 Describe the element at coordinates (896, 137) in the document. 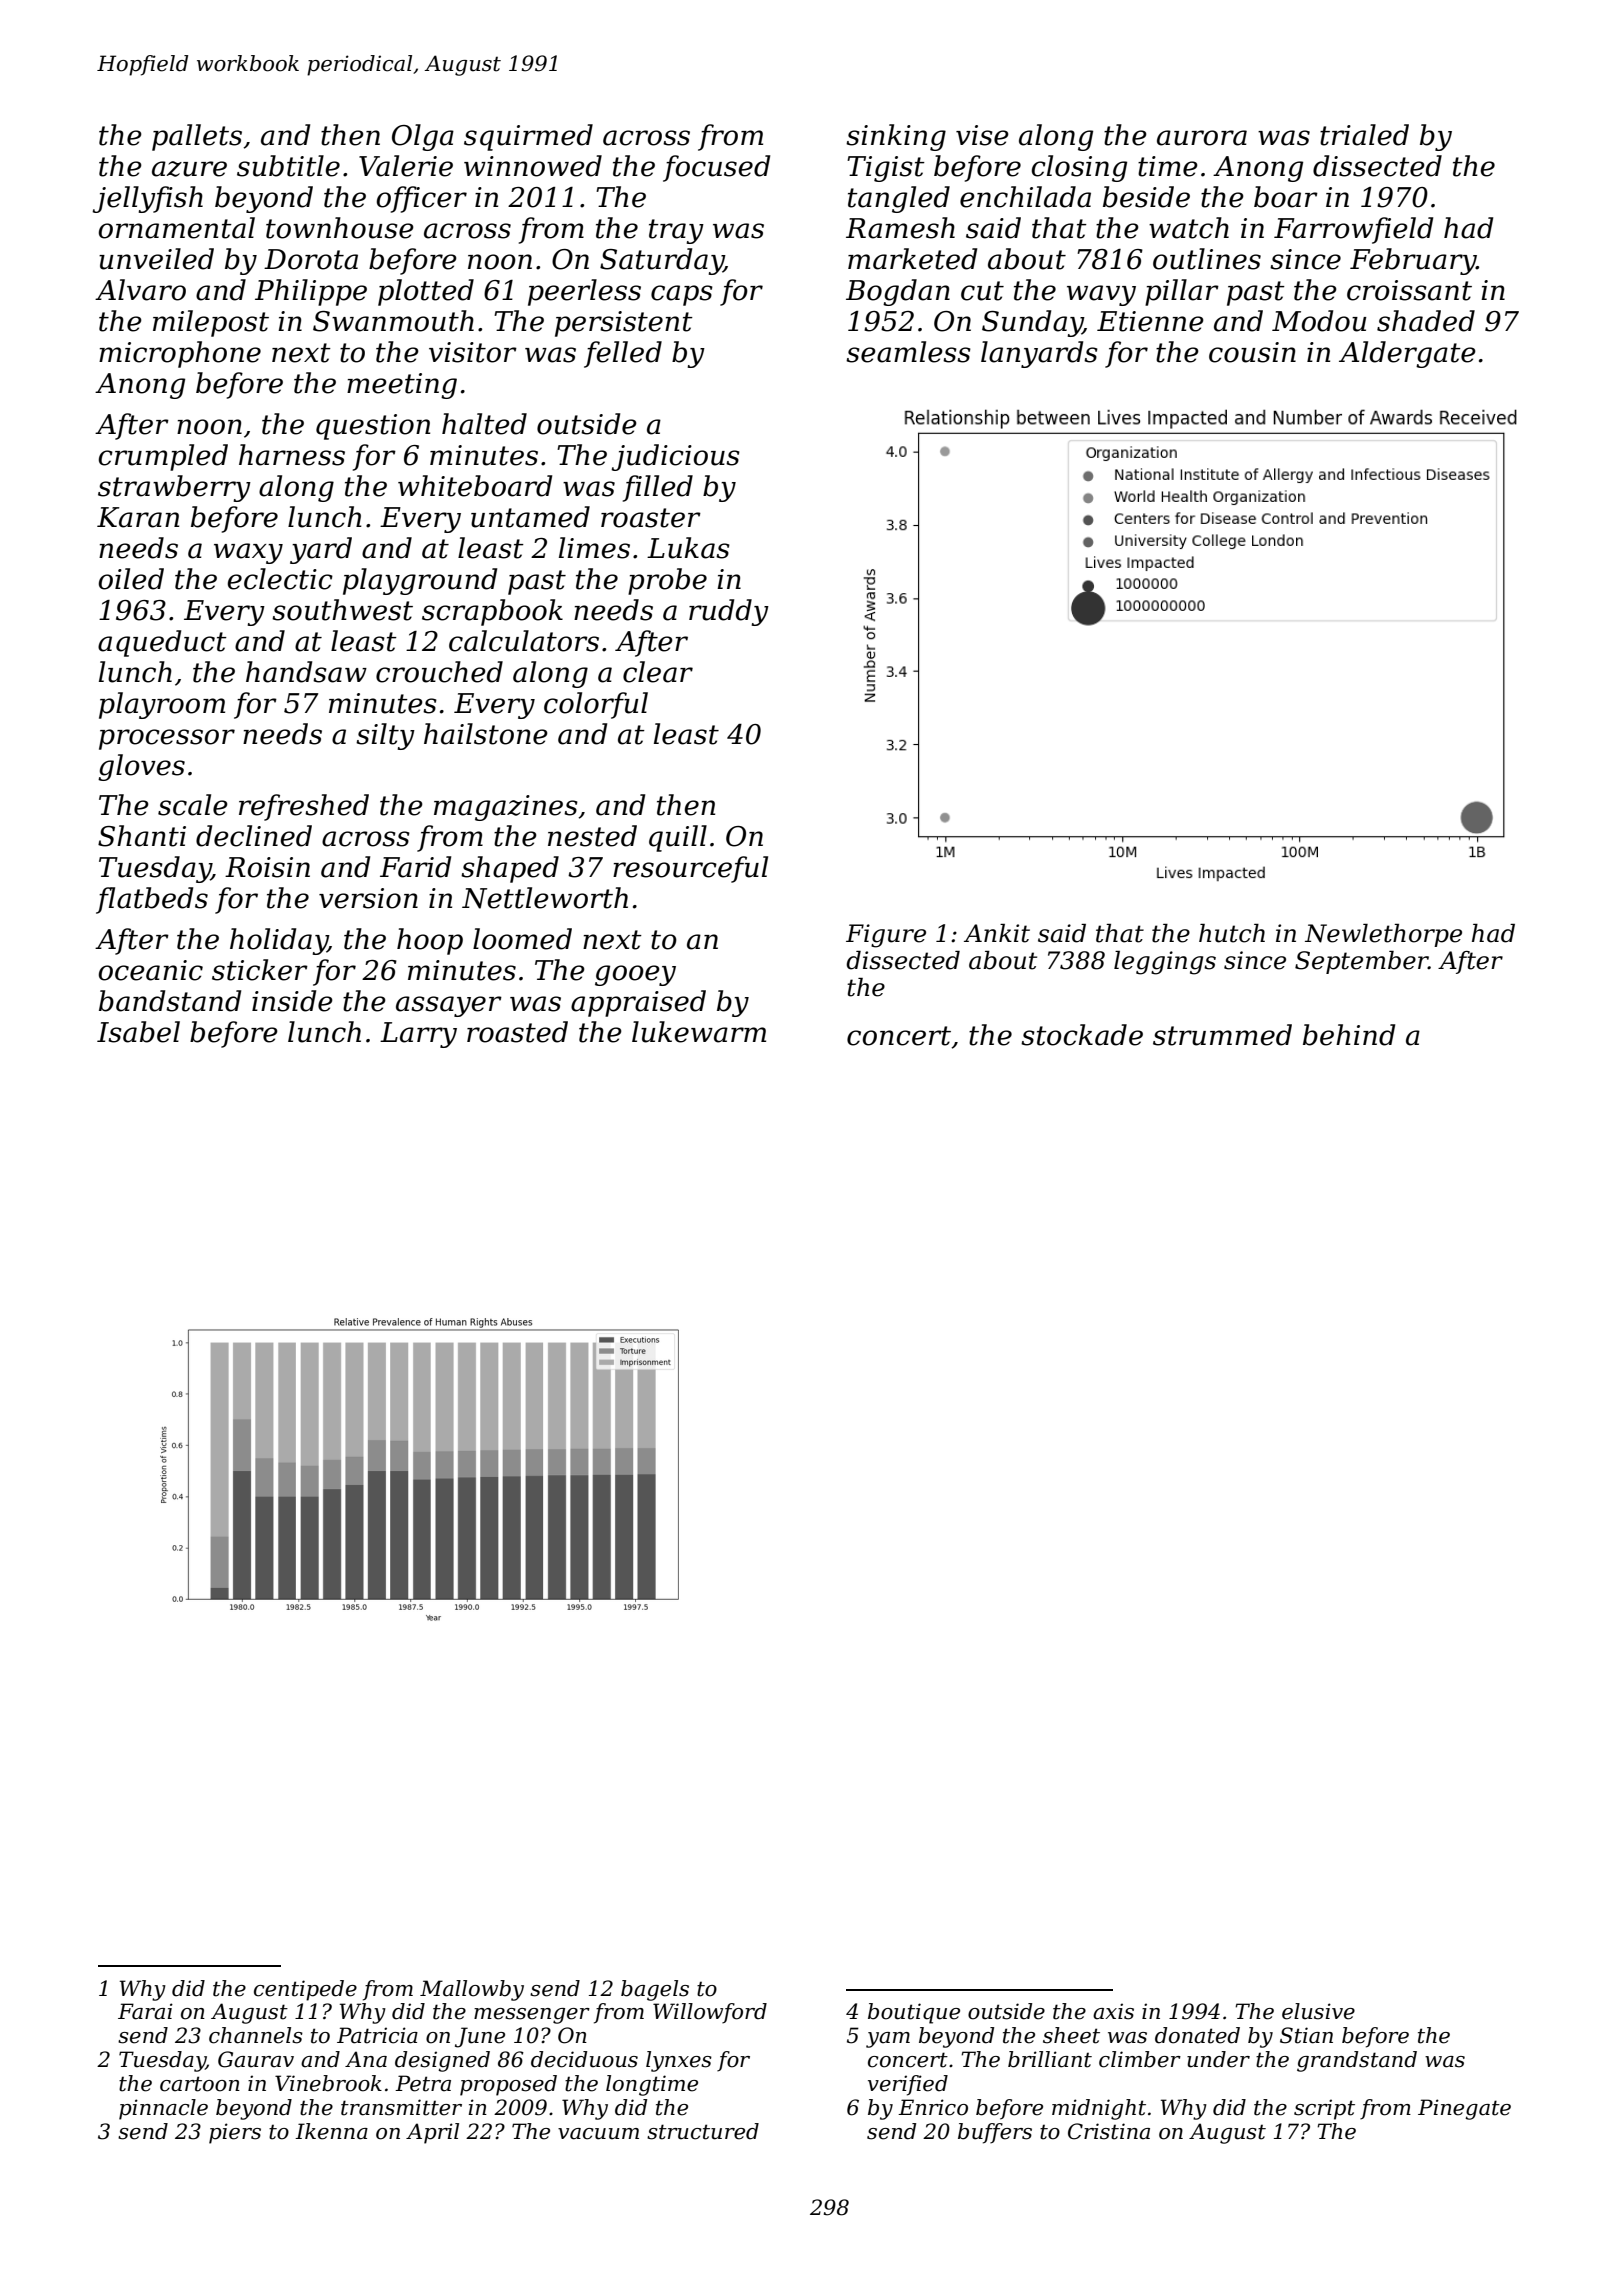

I see `sinking` at that location.
